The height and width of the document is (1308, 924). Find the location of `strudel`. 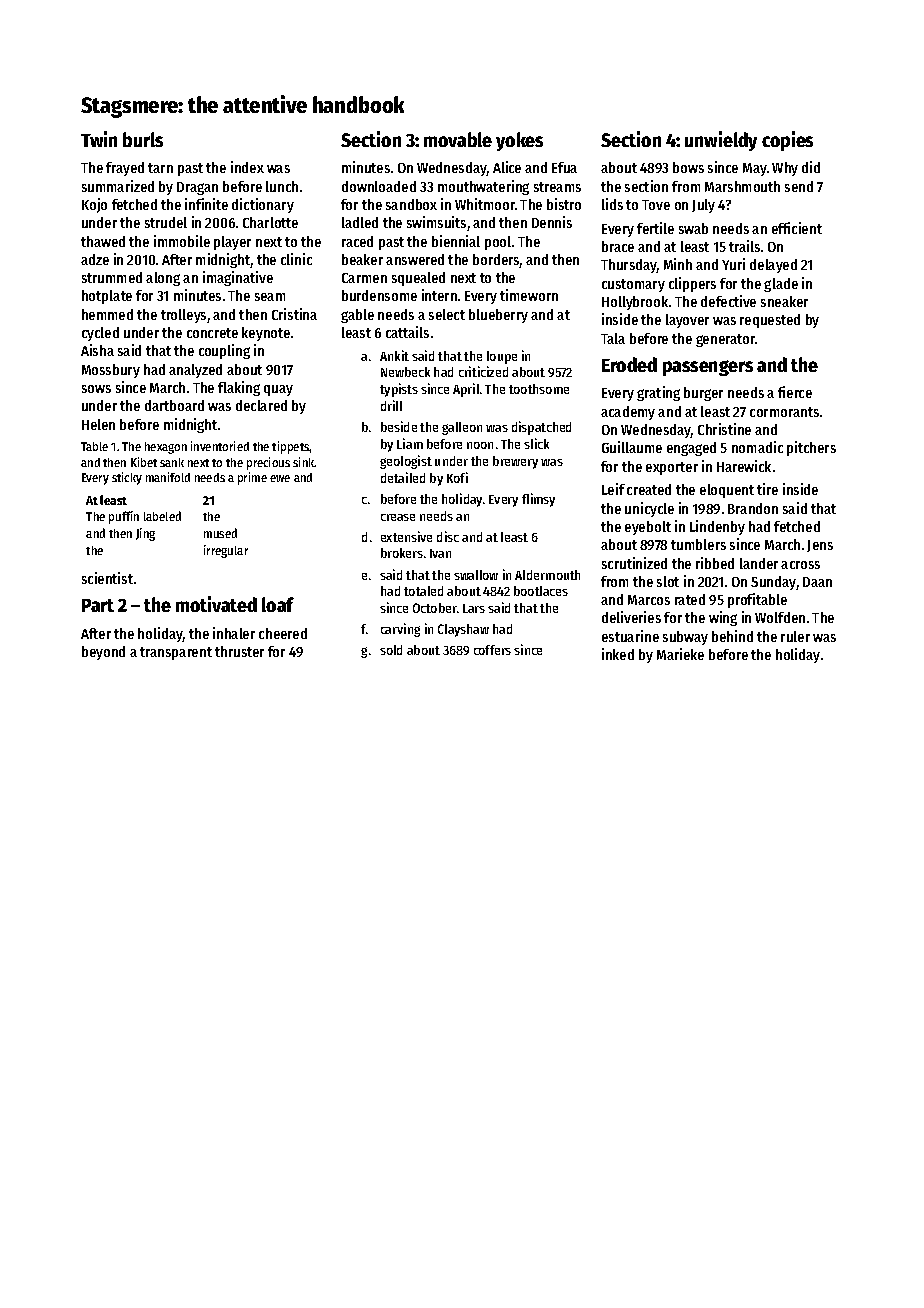

strudel is located at coordinates (166, 222).
